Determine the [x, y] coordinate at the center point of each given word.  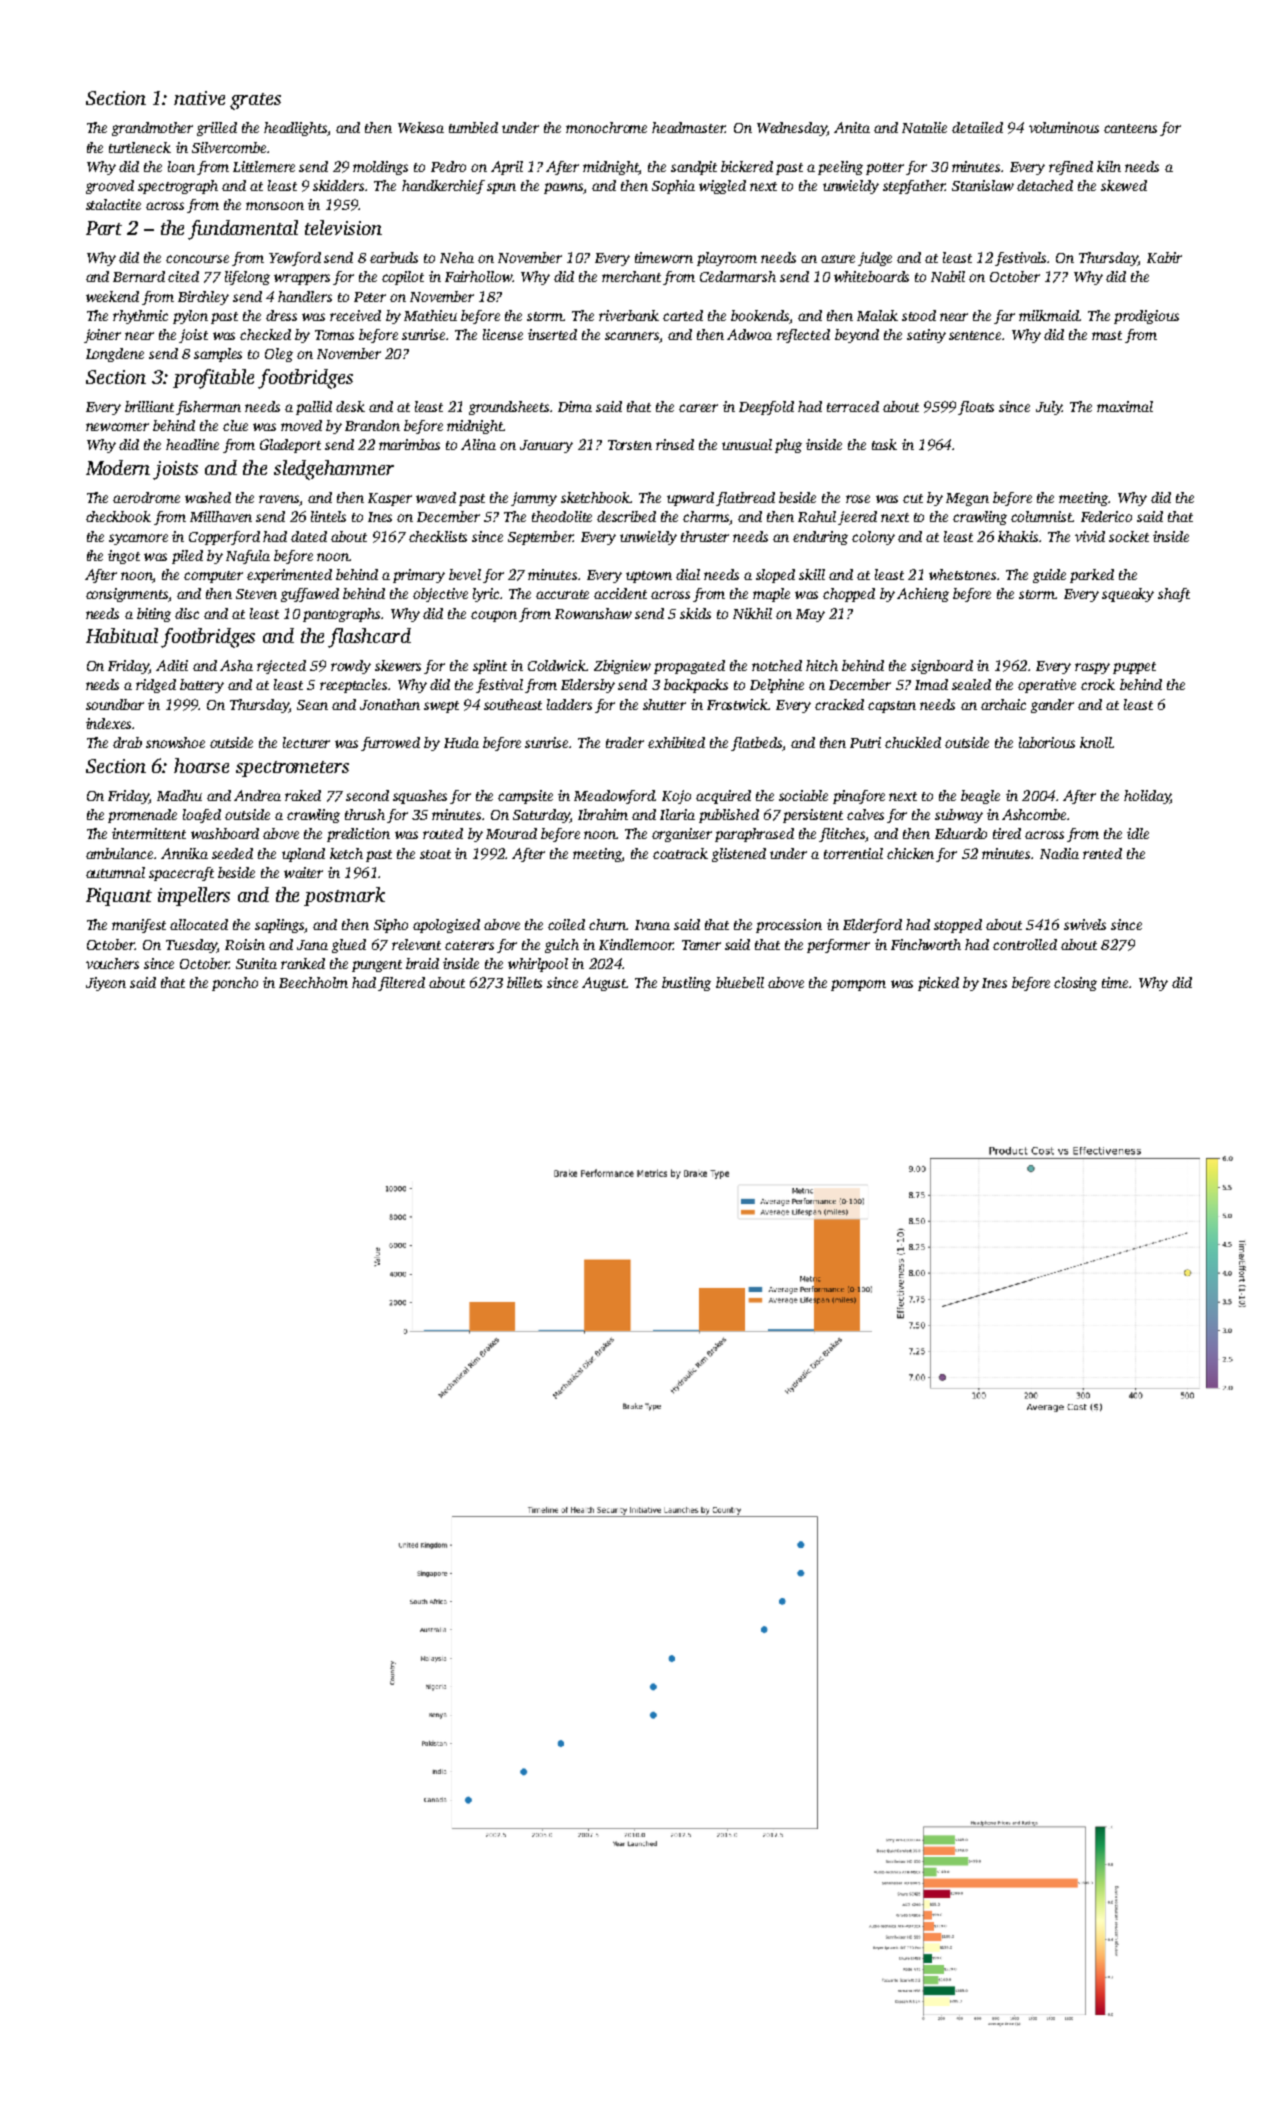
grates [255, 101]
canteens [1130, 128]
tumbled [473, 127]
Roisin [245, 944]
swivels [1085, 924]
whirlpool [538, 965]
